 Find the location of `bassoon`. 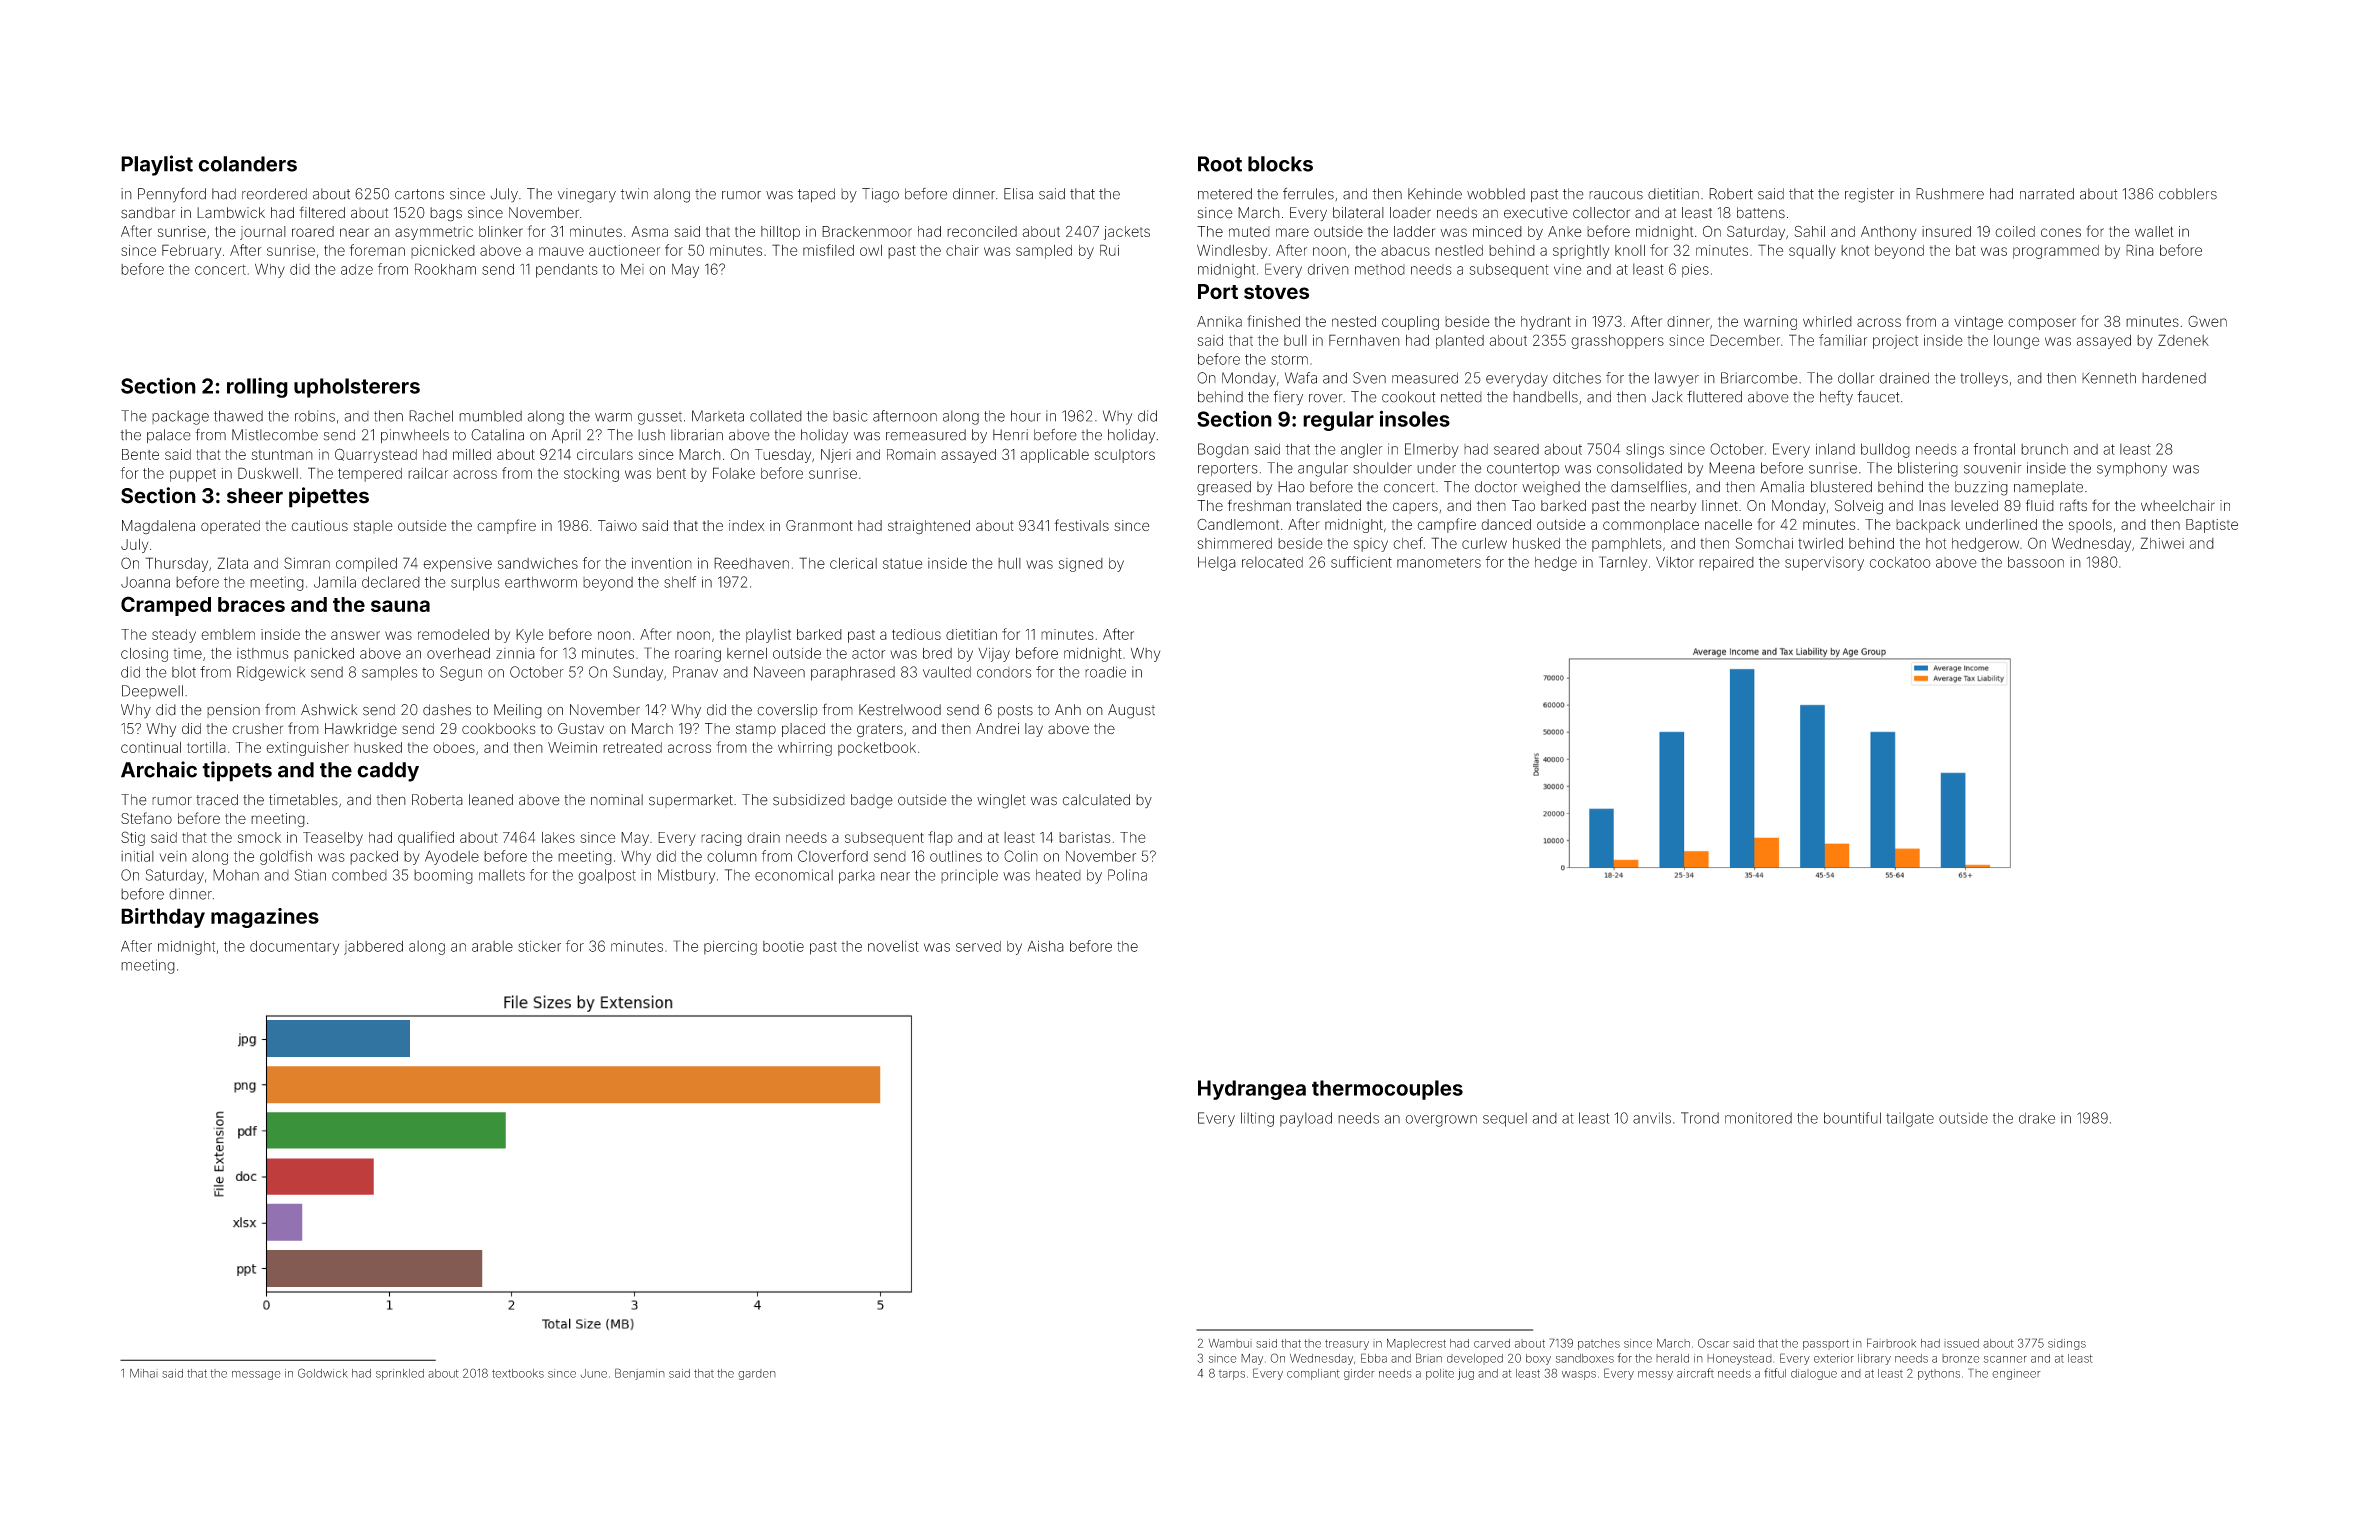

bassoon is located at coordinates (2036, 562).
